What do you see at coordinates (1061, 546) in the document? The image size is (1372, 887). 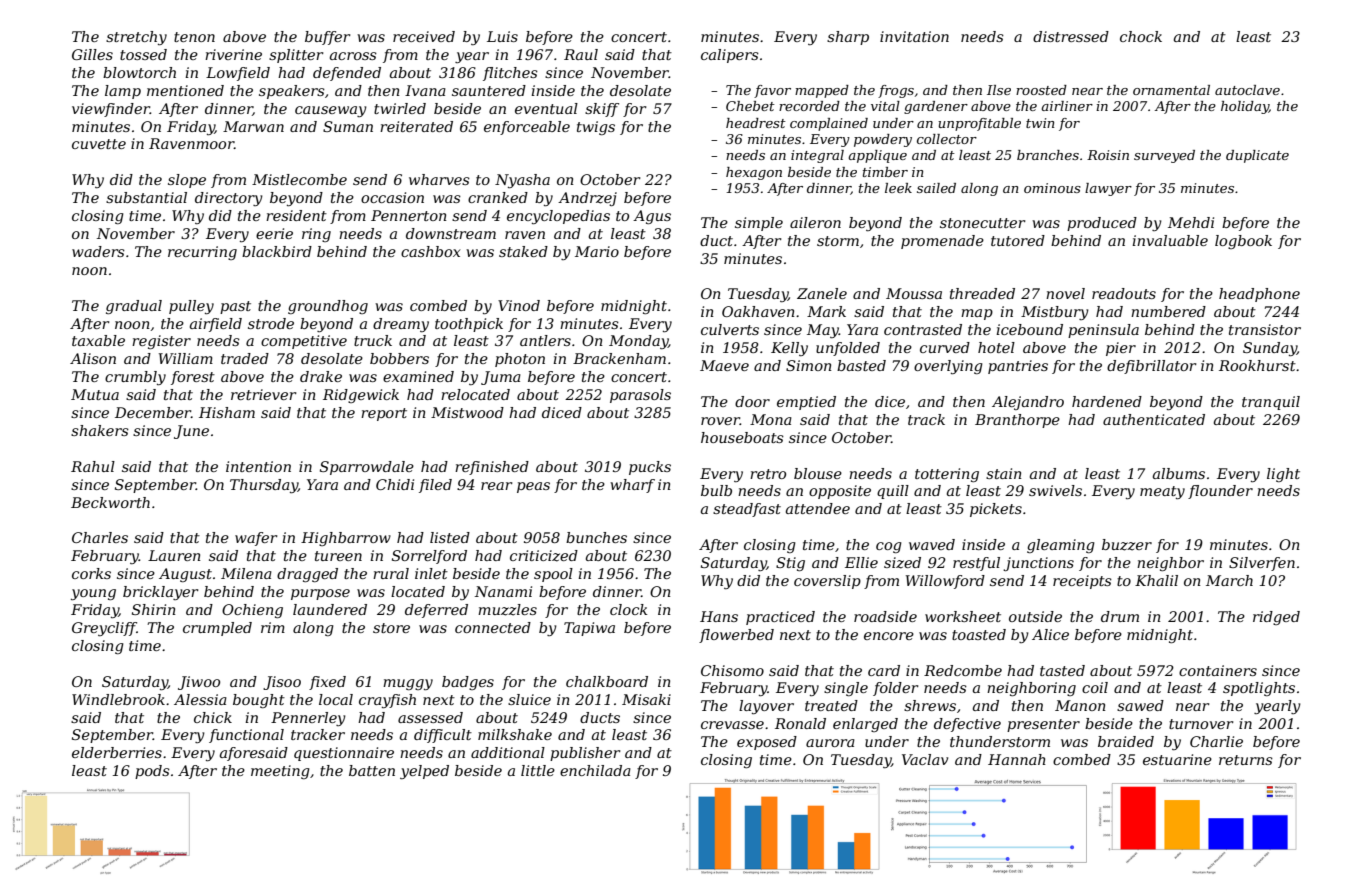 I see `gleaming` at bounding box center [1061, 546].
